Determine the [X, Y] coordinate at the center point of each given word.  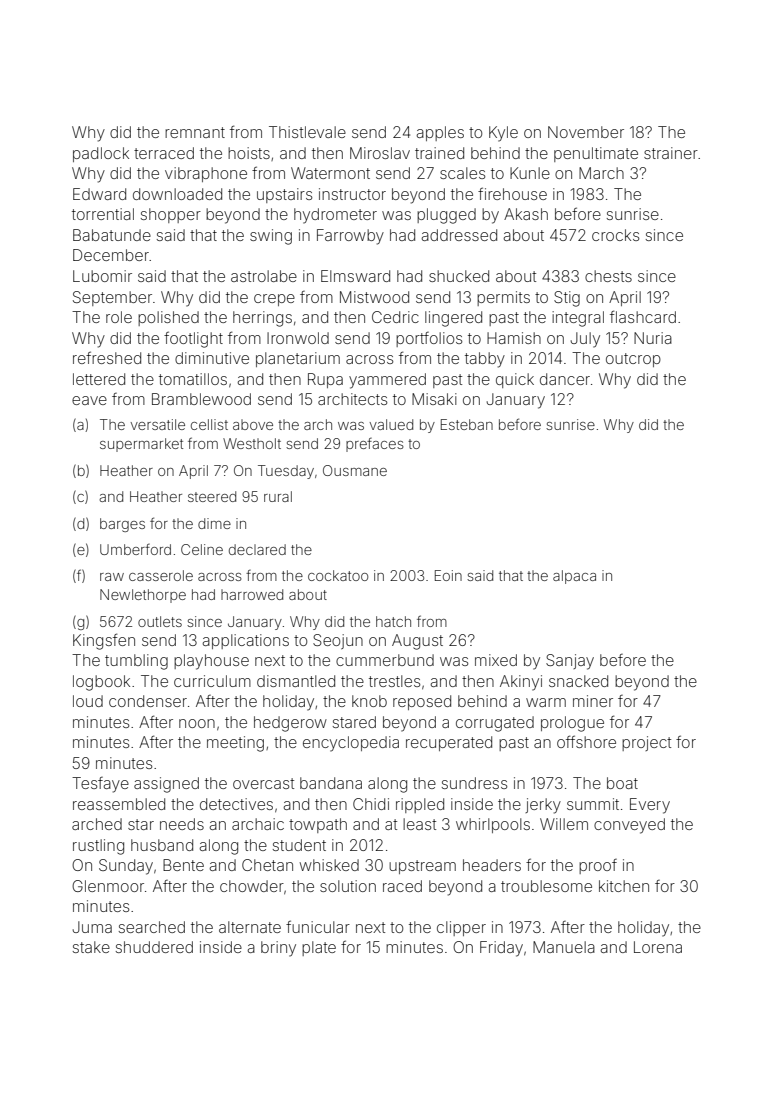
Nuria [653, 338]
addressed [459, 235]
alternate [250, 927]
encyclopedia [351, 744]
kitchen [624, 886]
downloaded [177, 194]
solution [348, 886]
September [112, 298]
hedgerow [290, 724]
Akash [526, 214]
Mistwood [374, 297]
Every [650, 806]
